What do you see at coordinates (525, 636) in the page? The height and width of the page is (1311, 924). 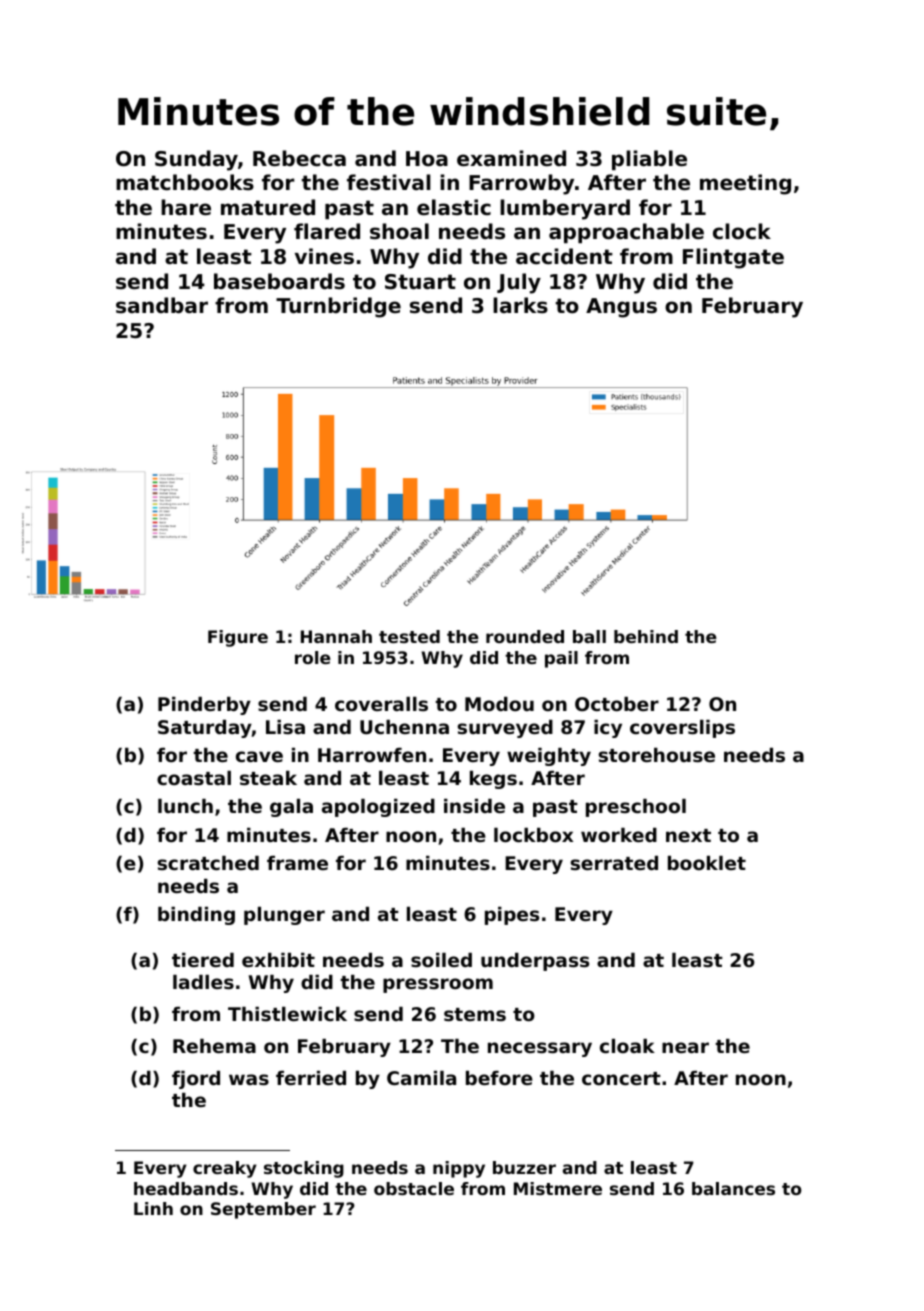 I see `rounded` at bounding box center [525, 636].
